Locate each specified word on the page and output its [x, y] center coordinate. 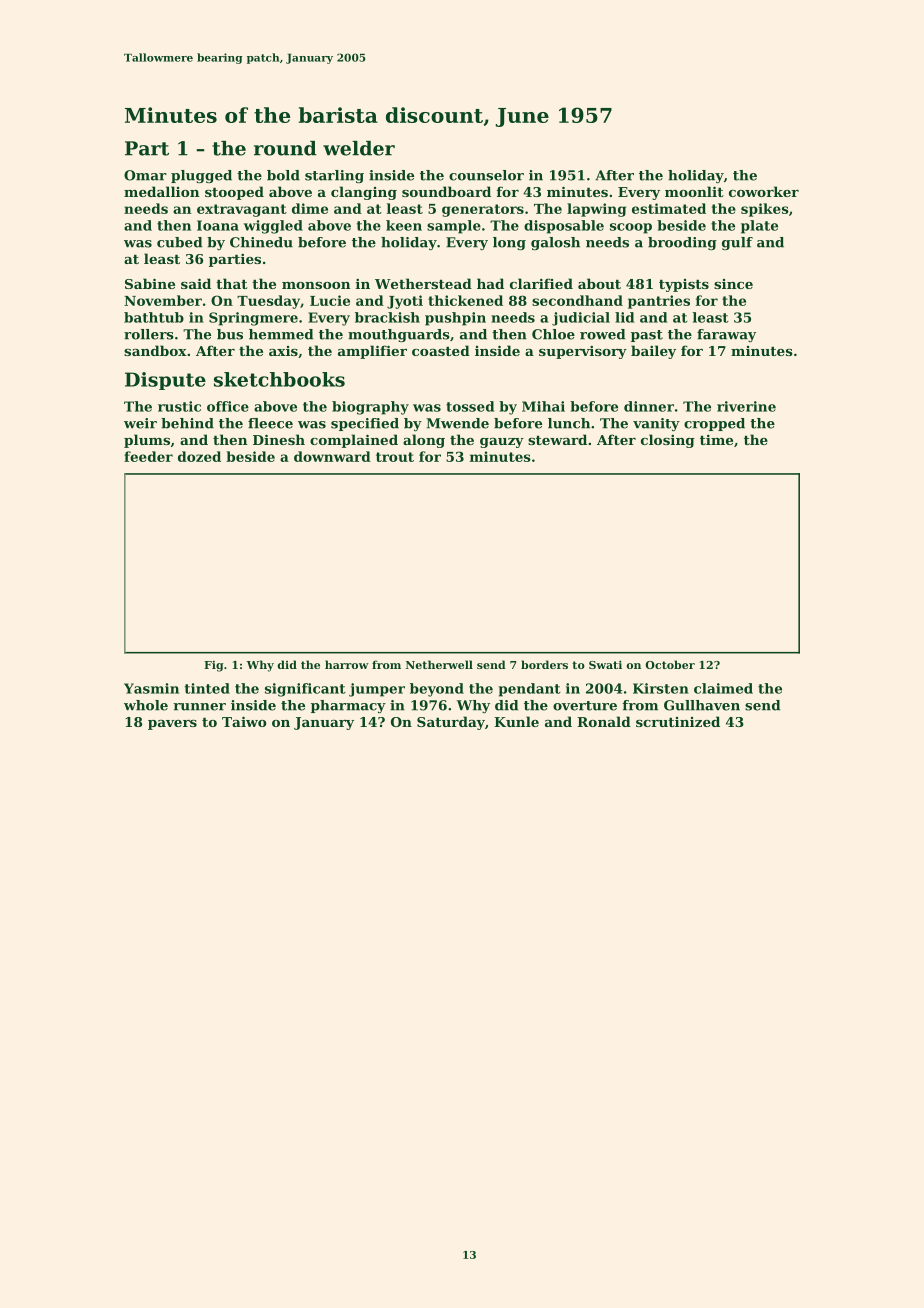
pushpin [455, 319]
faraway [726, 335]
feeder [148, 456]
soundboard [446, 191]
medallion [161, 191]
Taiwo [244, 721]
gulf [737, 243]
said [196, 283]
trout [395, 457]
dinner [649, 406]
